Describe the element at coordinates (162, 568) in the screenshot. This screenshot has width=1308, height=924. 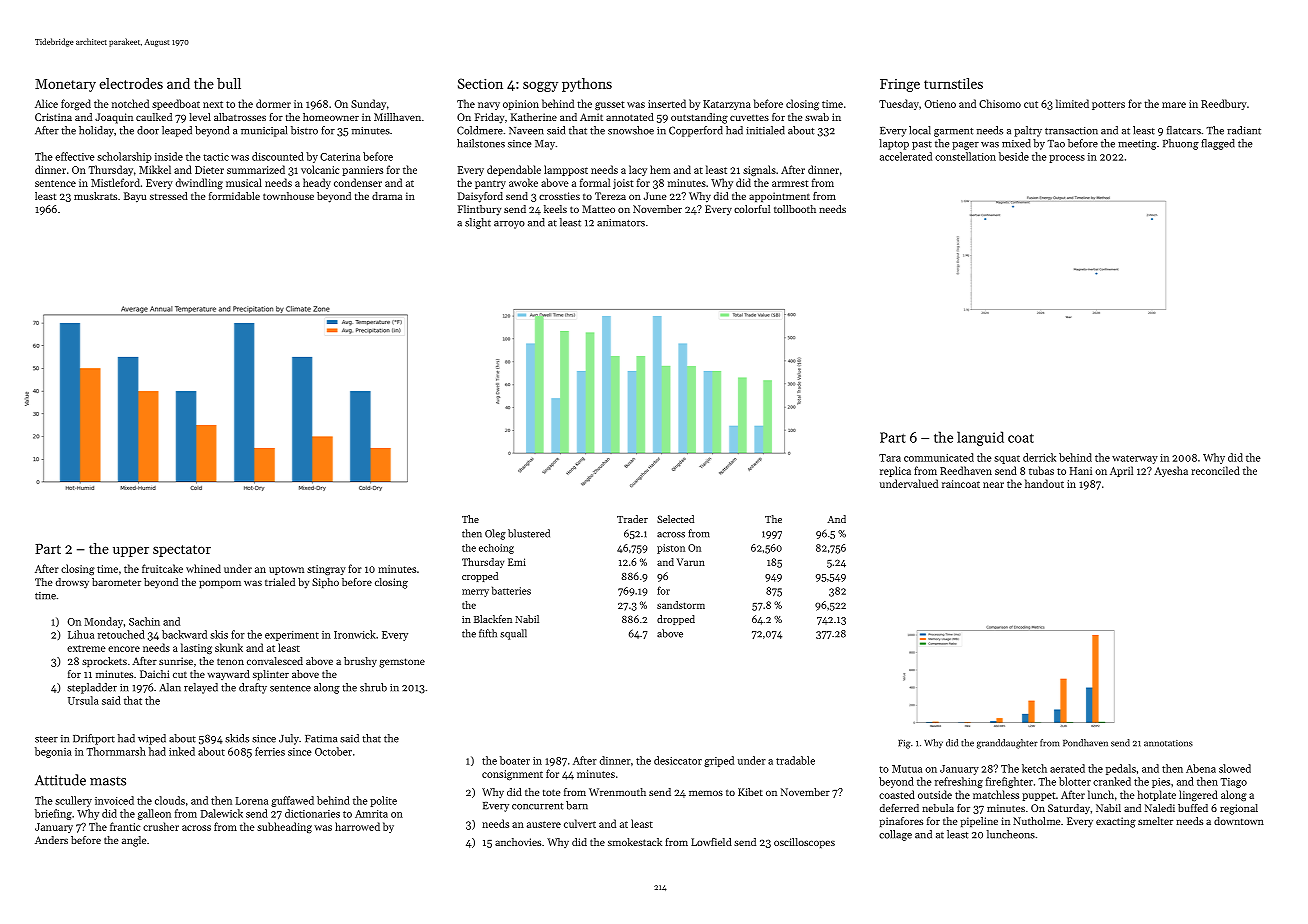
I see `fruitcake` at that location.
